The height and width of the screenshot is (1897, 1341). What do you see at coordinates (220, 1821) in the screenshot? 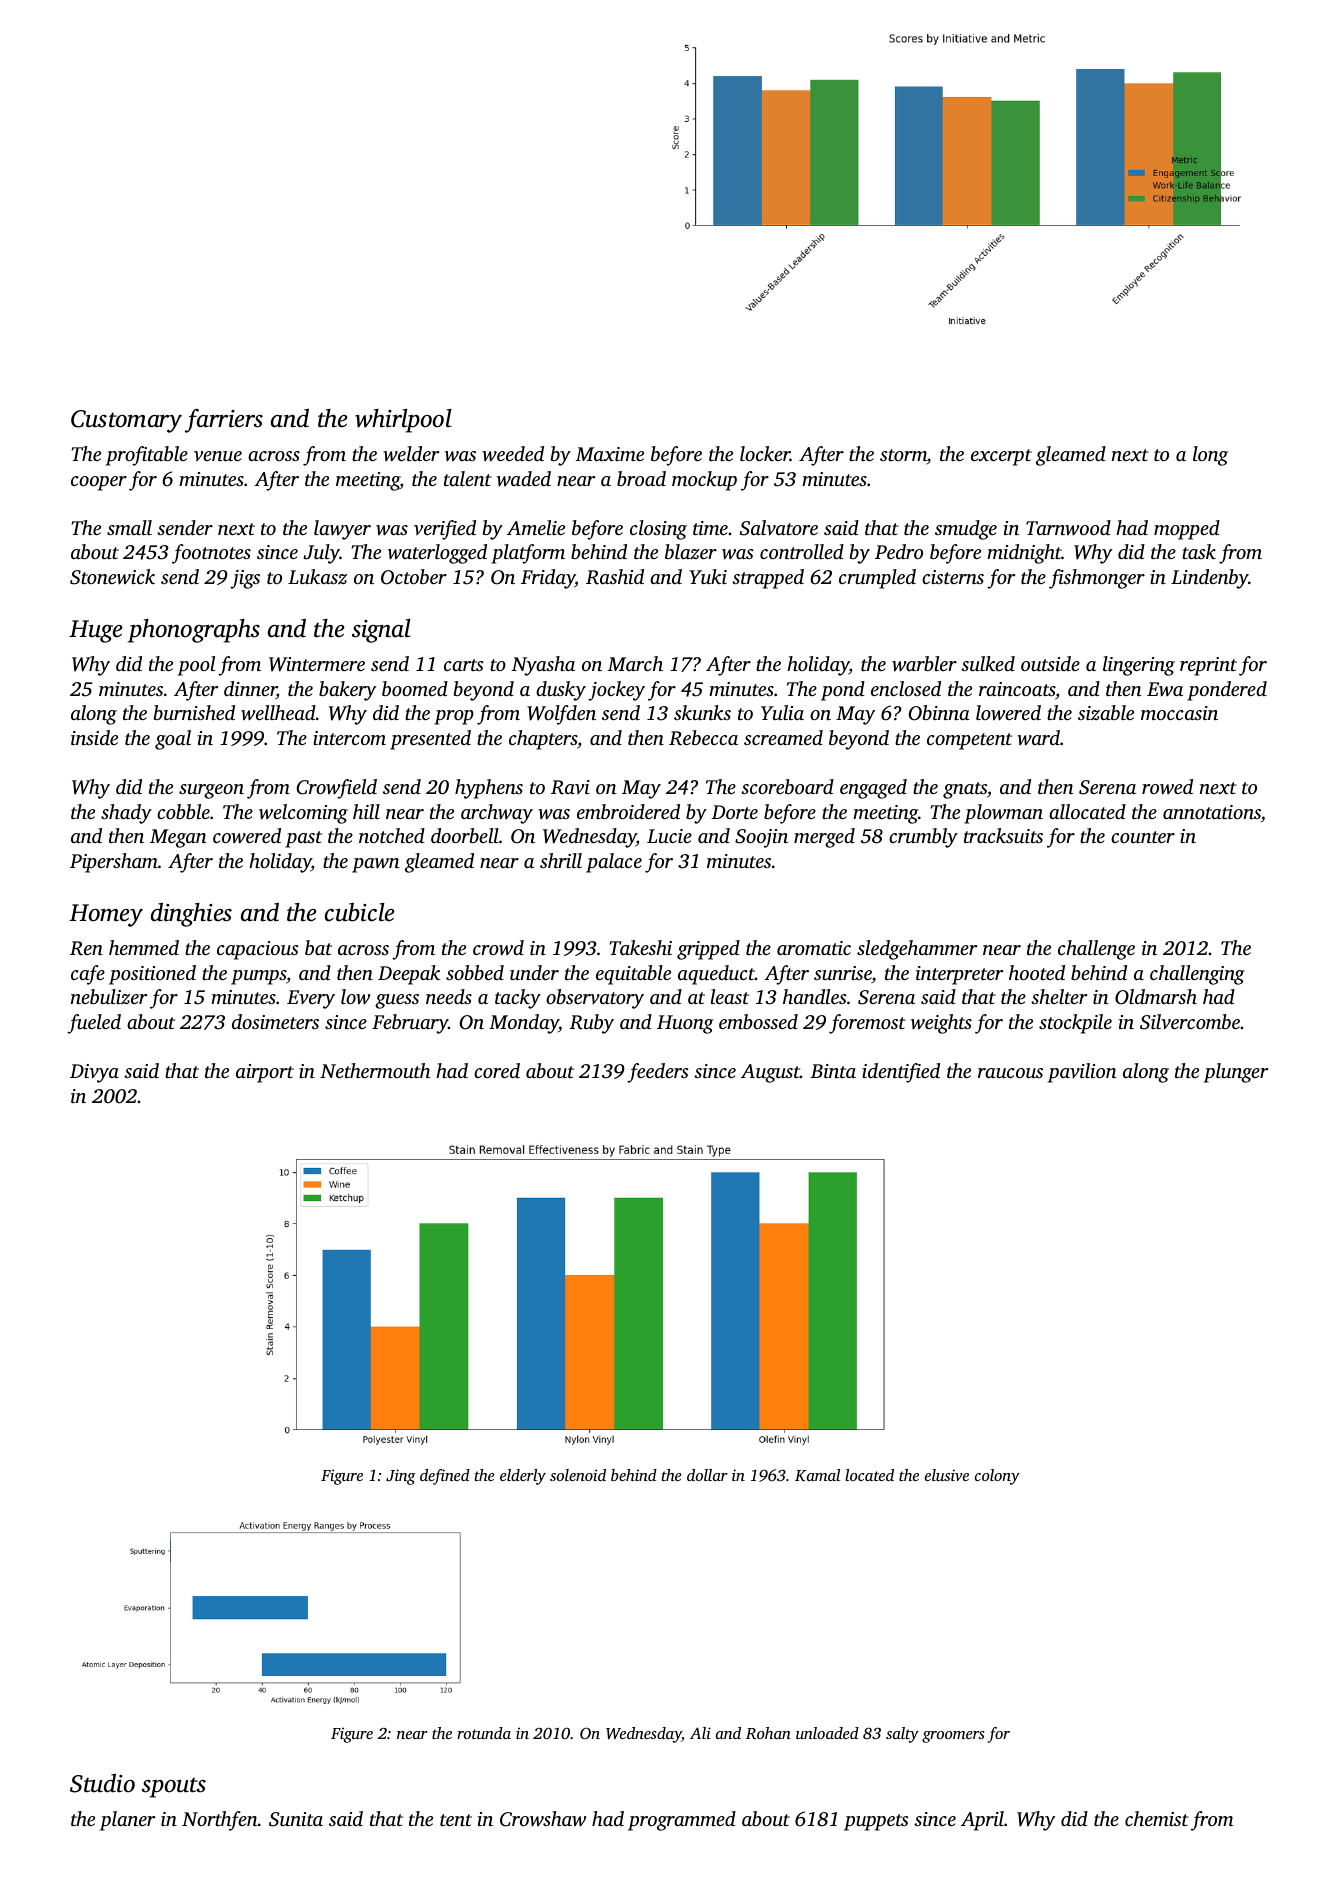
I see `Northfen` at bounding box center [220, 1821].
